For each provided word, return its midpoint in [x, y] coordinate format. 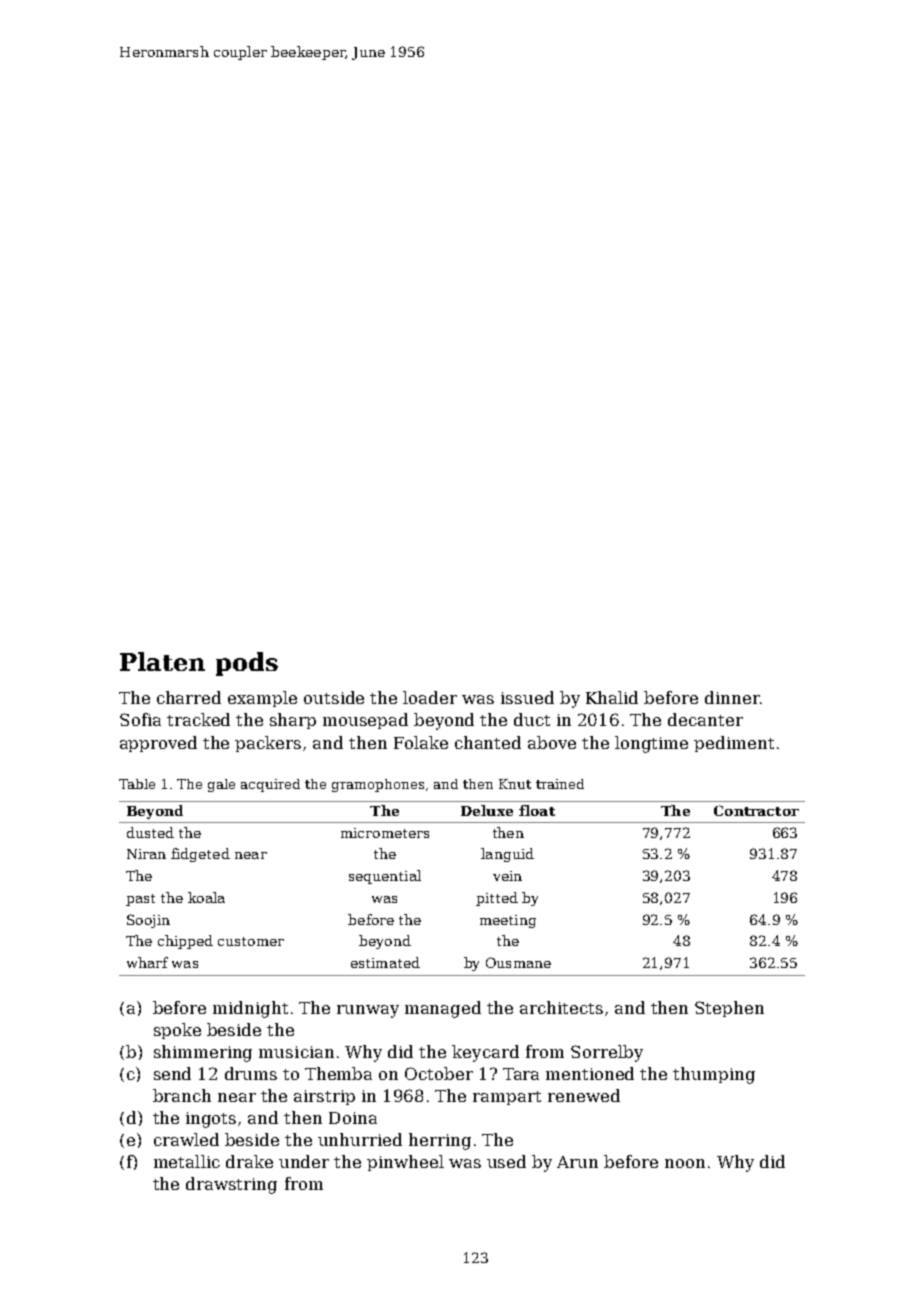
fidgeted [200, 855]
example [262, 699]
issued [527, 697]
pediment [734, 744]
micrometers [385, 833]
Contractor [756, 810]
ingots [211, 1120]
